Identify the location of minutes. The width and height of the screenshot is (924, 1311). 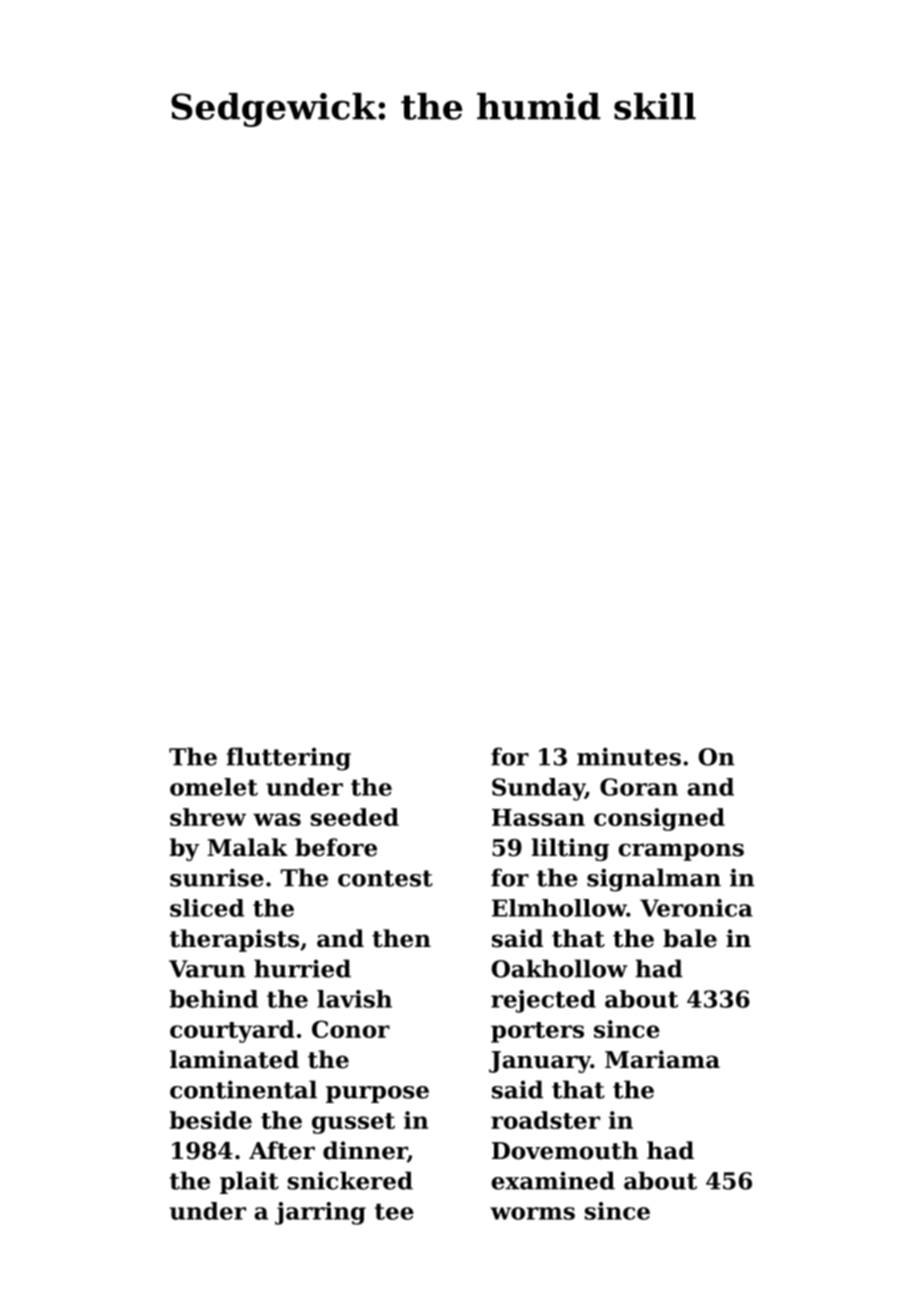
(629, 756).
